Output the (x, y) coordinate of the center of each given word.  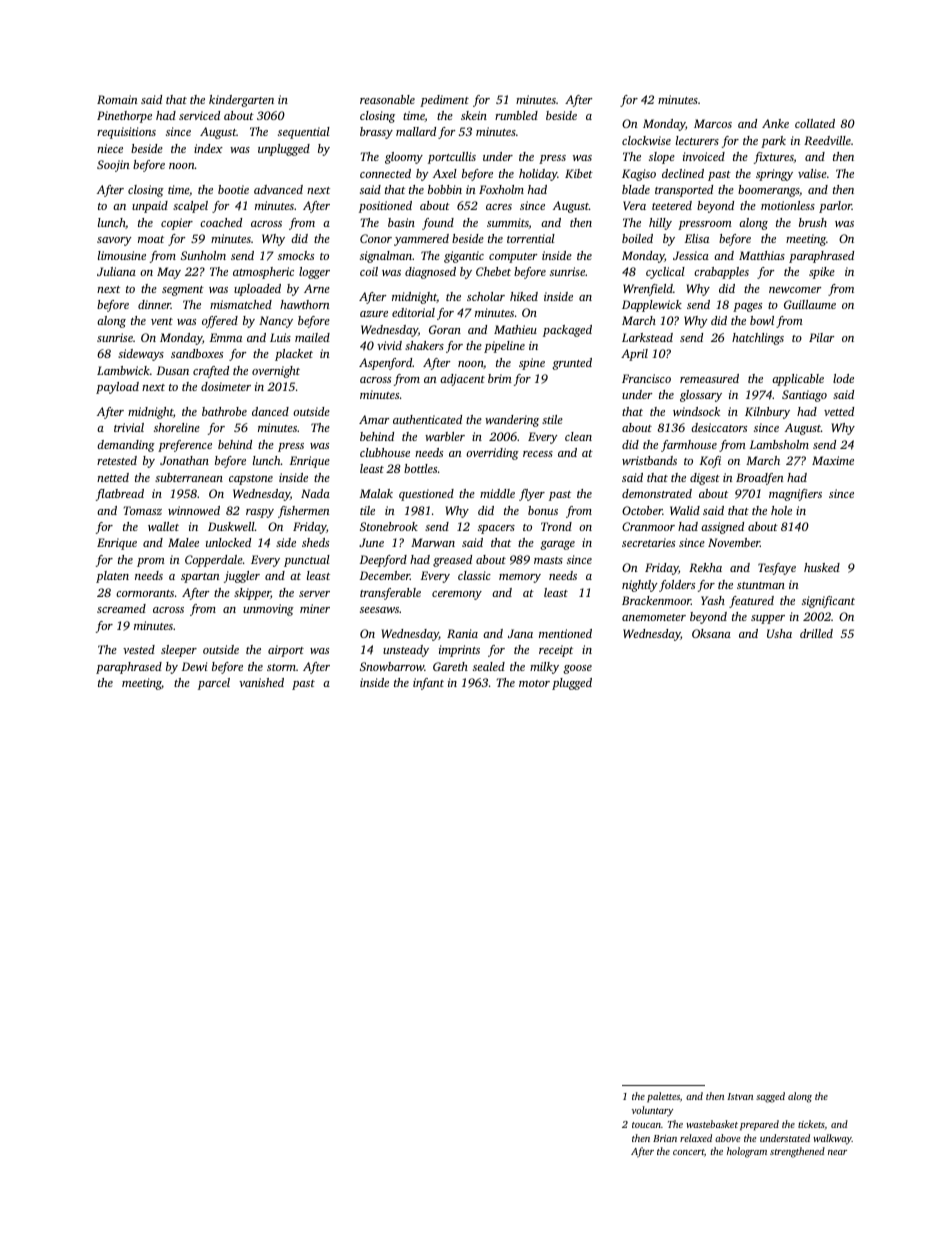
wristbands (649, 460)
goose (577, 669)
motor (534, 683)
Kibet (579, 173)
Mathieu (515, 329)
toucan (646, 1125)
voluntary (652, 1111)
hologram (747, 1152)
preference (185, 446)
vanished (261, 682)
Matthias (762, 255)
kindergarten (241, 101)
